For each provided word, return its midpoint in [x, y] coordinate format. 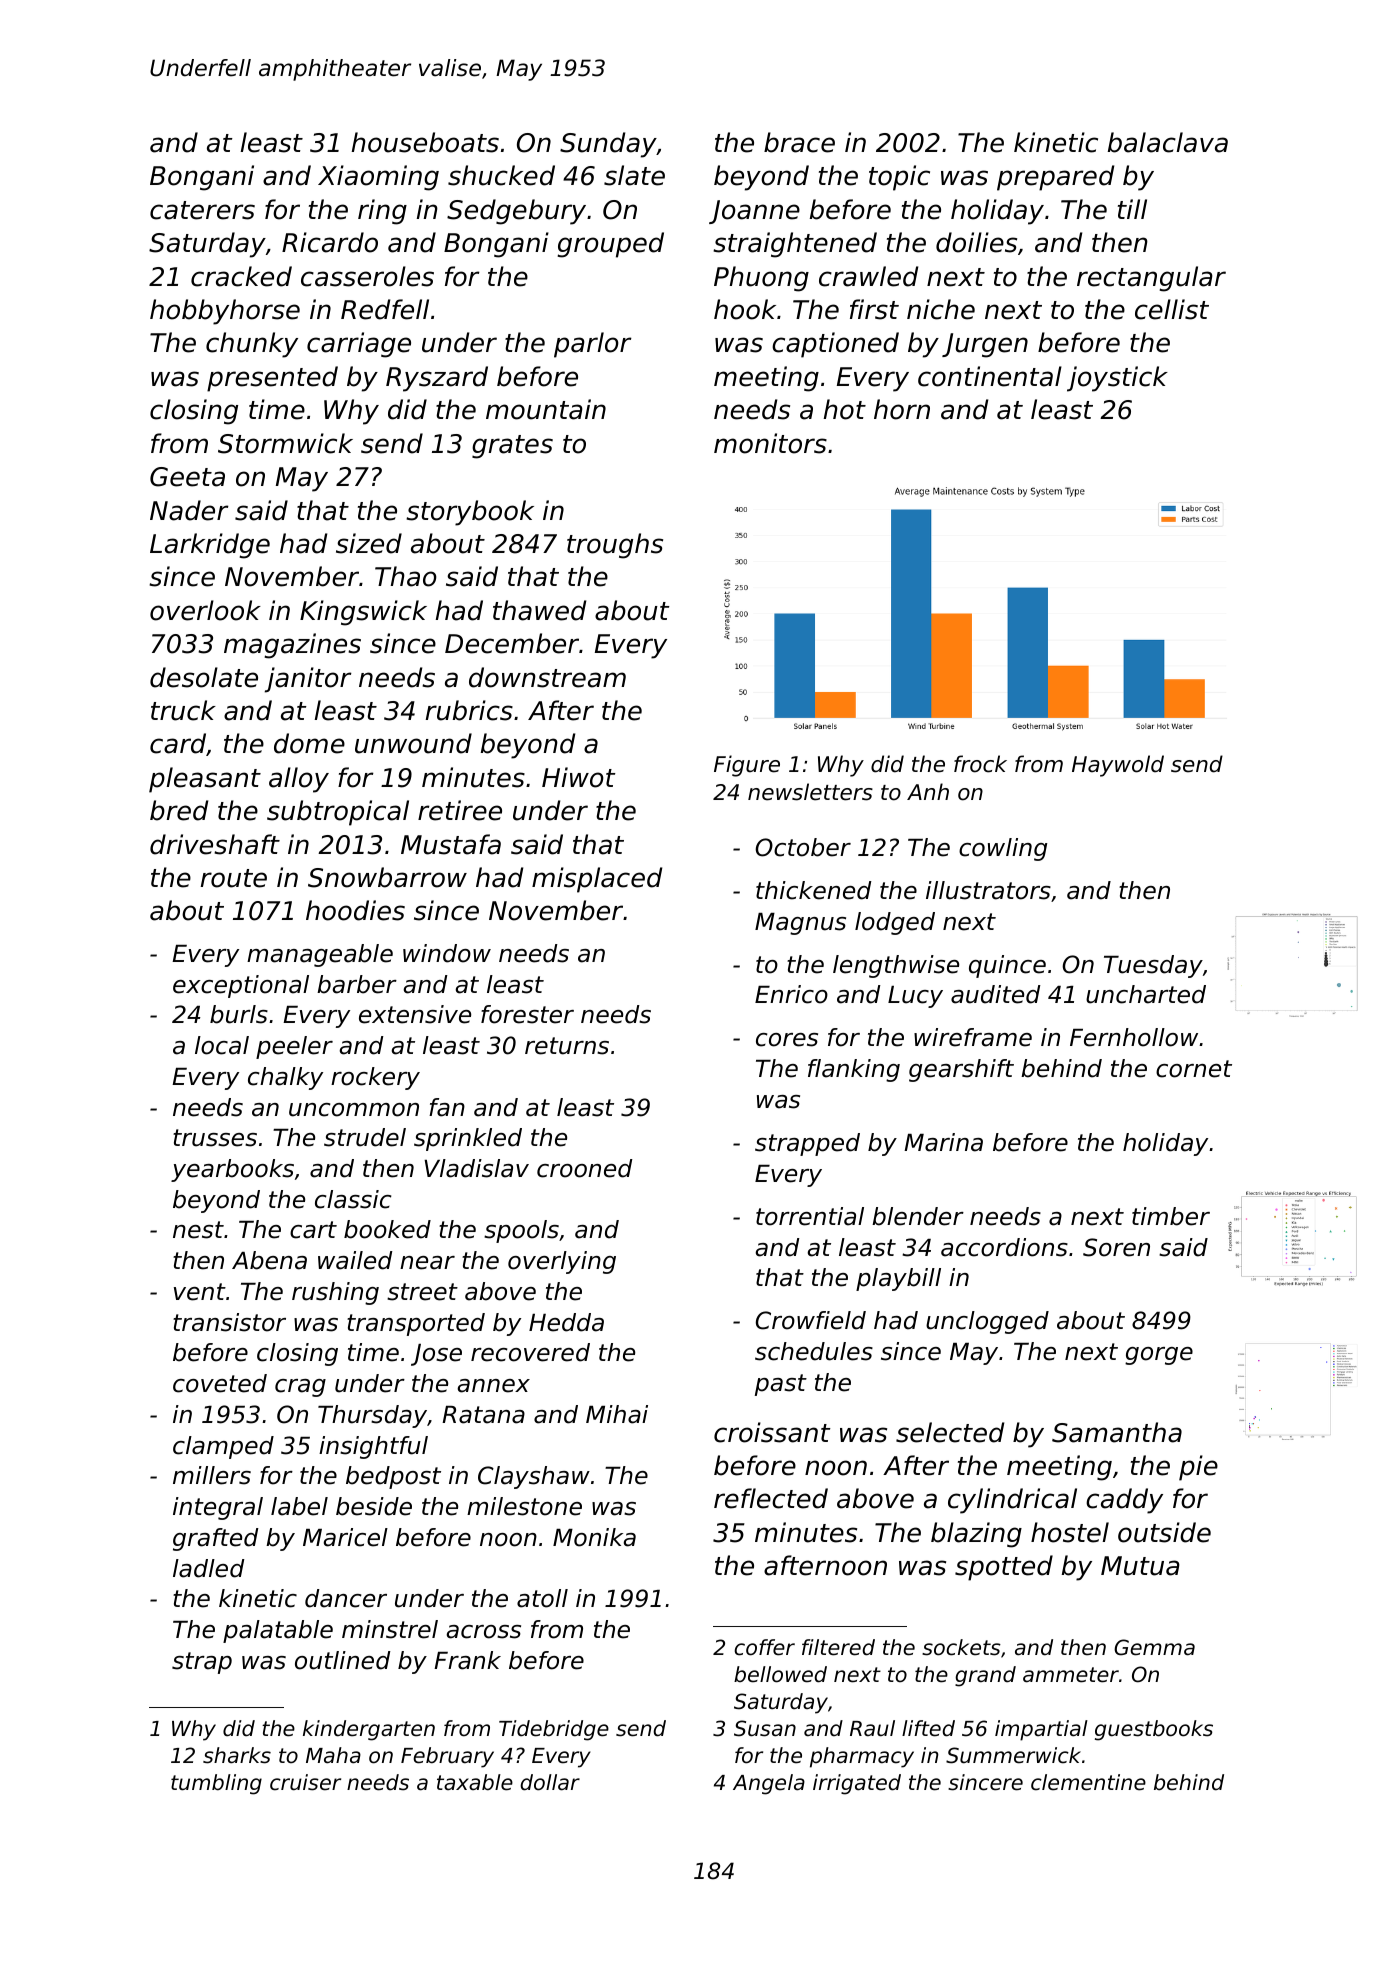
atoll [542, 1598]
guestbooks [1154, 1730]
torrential [810, 1216]
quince [1007, 966]
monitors [770, 443]
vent [200, 1292]
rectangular [1151, 279]
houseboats [425, 142]
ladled [209, 1568]
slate [634, 175]
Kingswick [363, 613]
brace [799, 142]
